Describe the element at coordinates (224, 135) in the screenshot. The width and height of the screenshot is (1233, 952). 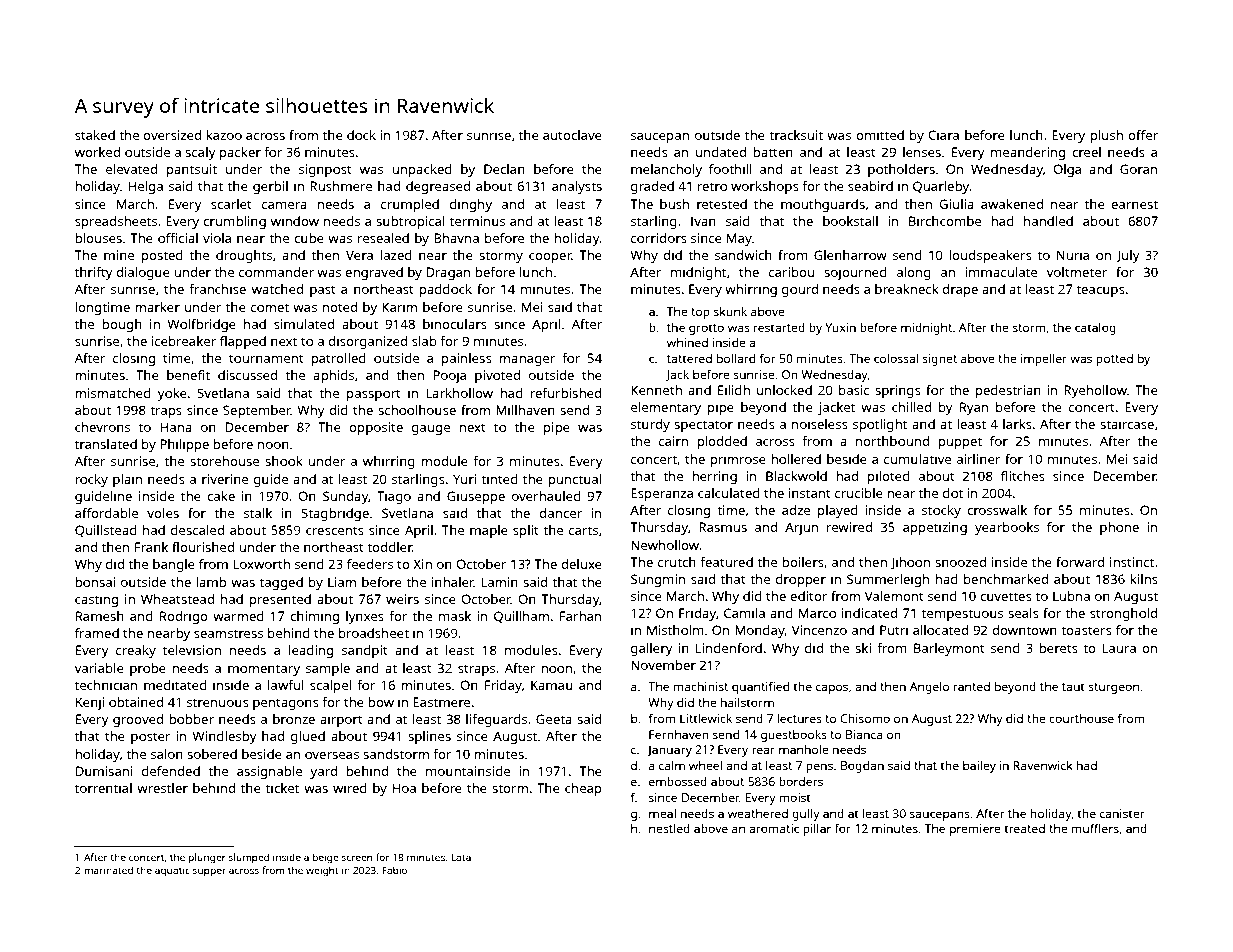
I see `kazoo` at that location.
